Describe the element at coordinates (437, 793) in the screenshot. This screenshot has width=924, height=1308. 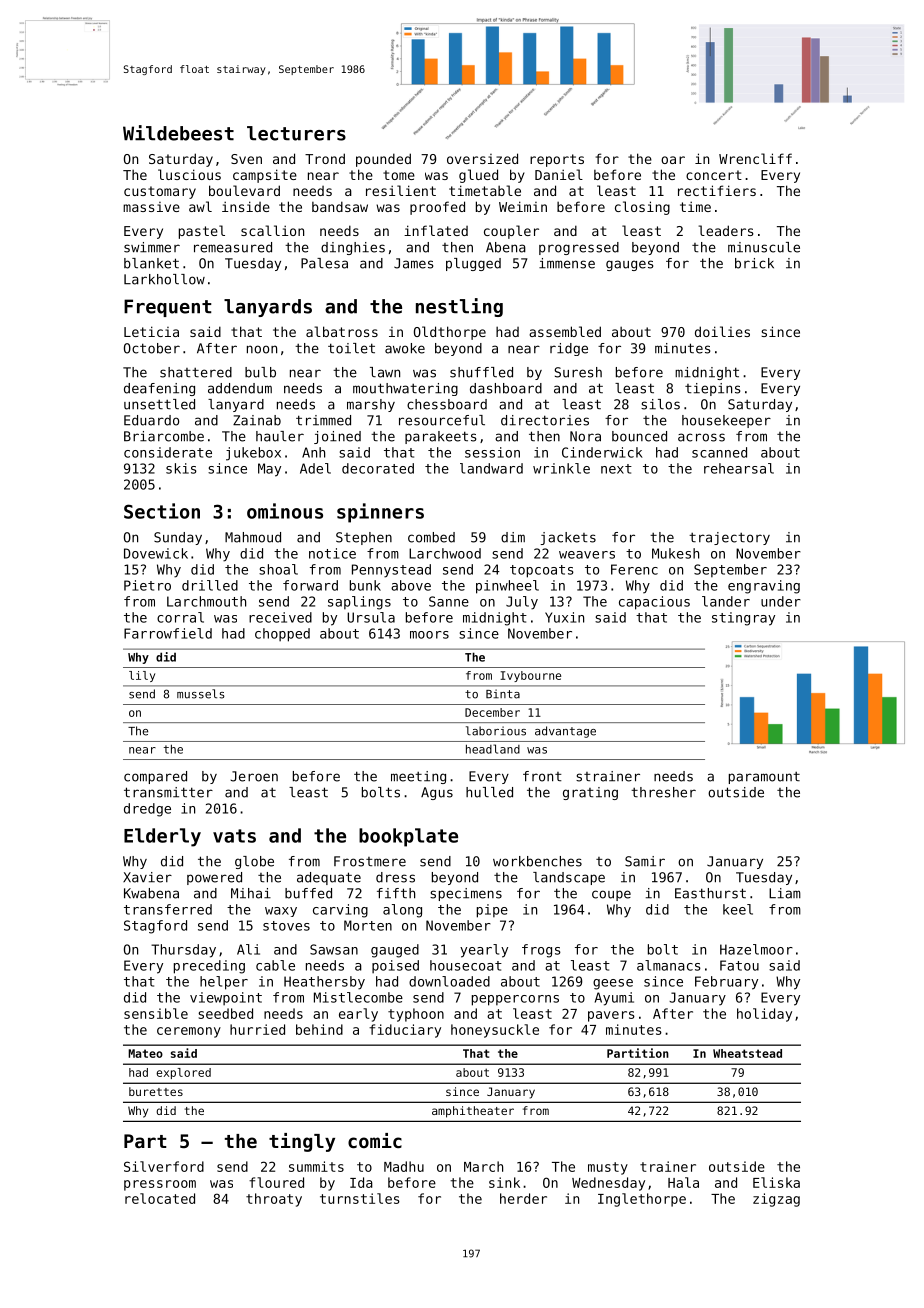
I see `Agus` at that location.
